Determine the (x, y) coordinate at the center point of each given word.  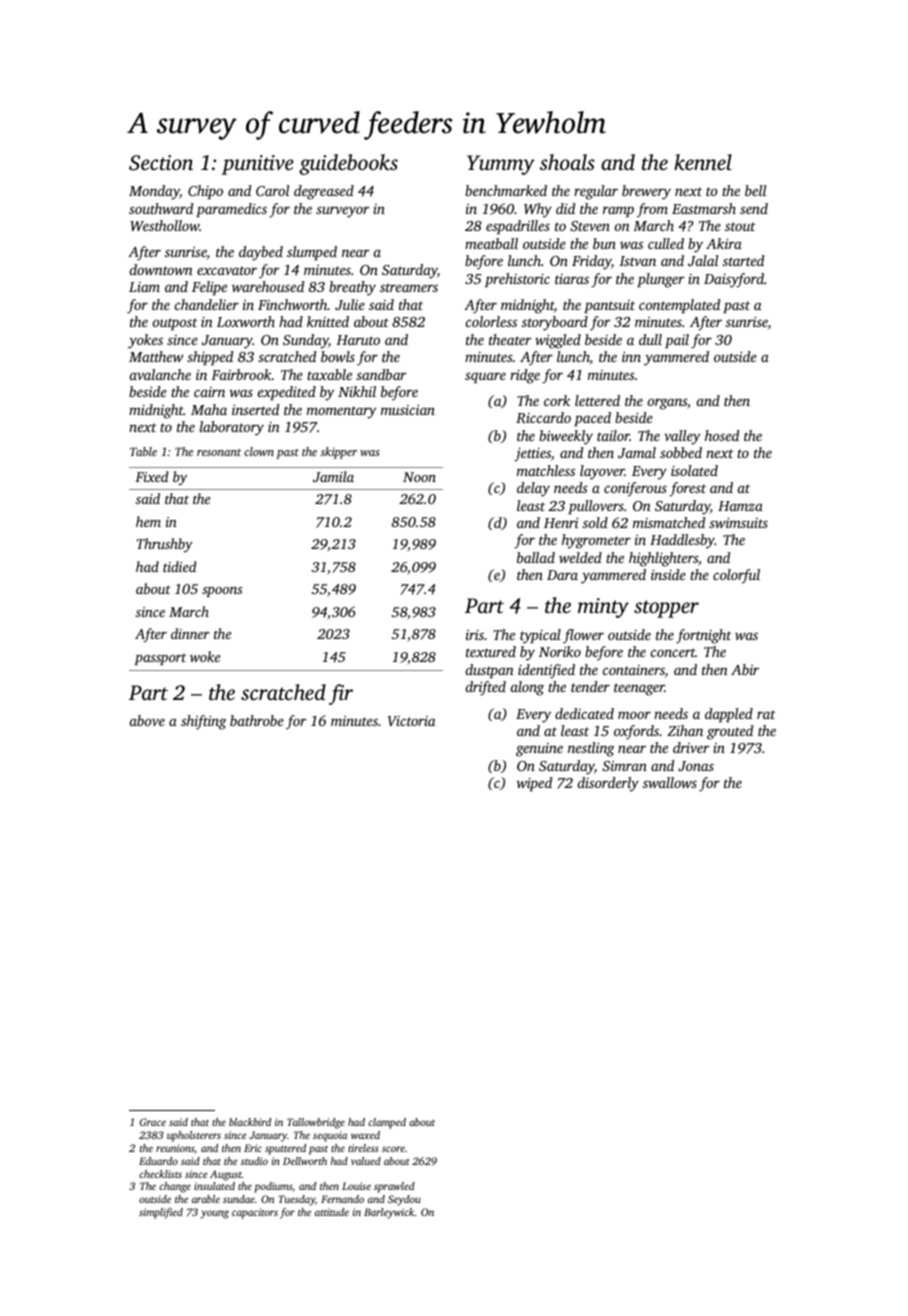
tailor (613, 435)
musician (408, 409)
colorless (491, 321)
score (393, 1149)
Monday (154, 192)
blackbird (250, 1122)
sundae (239, 1199)
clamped (387, 1123)
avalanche (160, 374)
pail (677, 341)
